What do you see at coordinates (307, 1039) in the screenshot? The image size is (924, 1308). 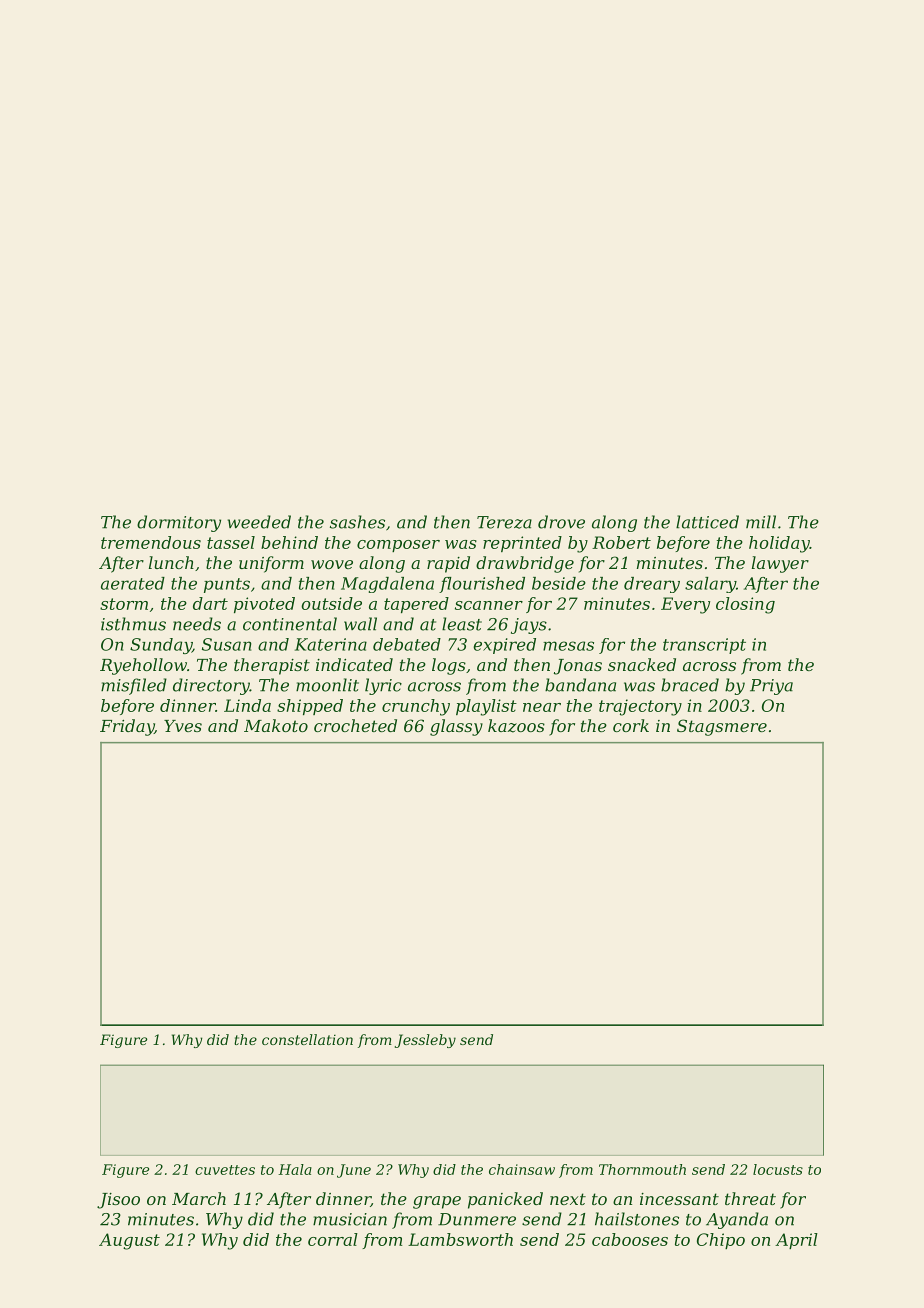 I see `constellation` at bounding box center [307, 1039].
